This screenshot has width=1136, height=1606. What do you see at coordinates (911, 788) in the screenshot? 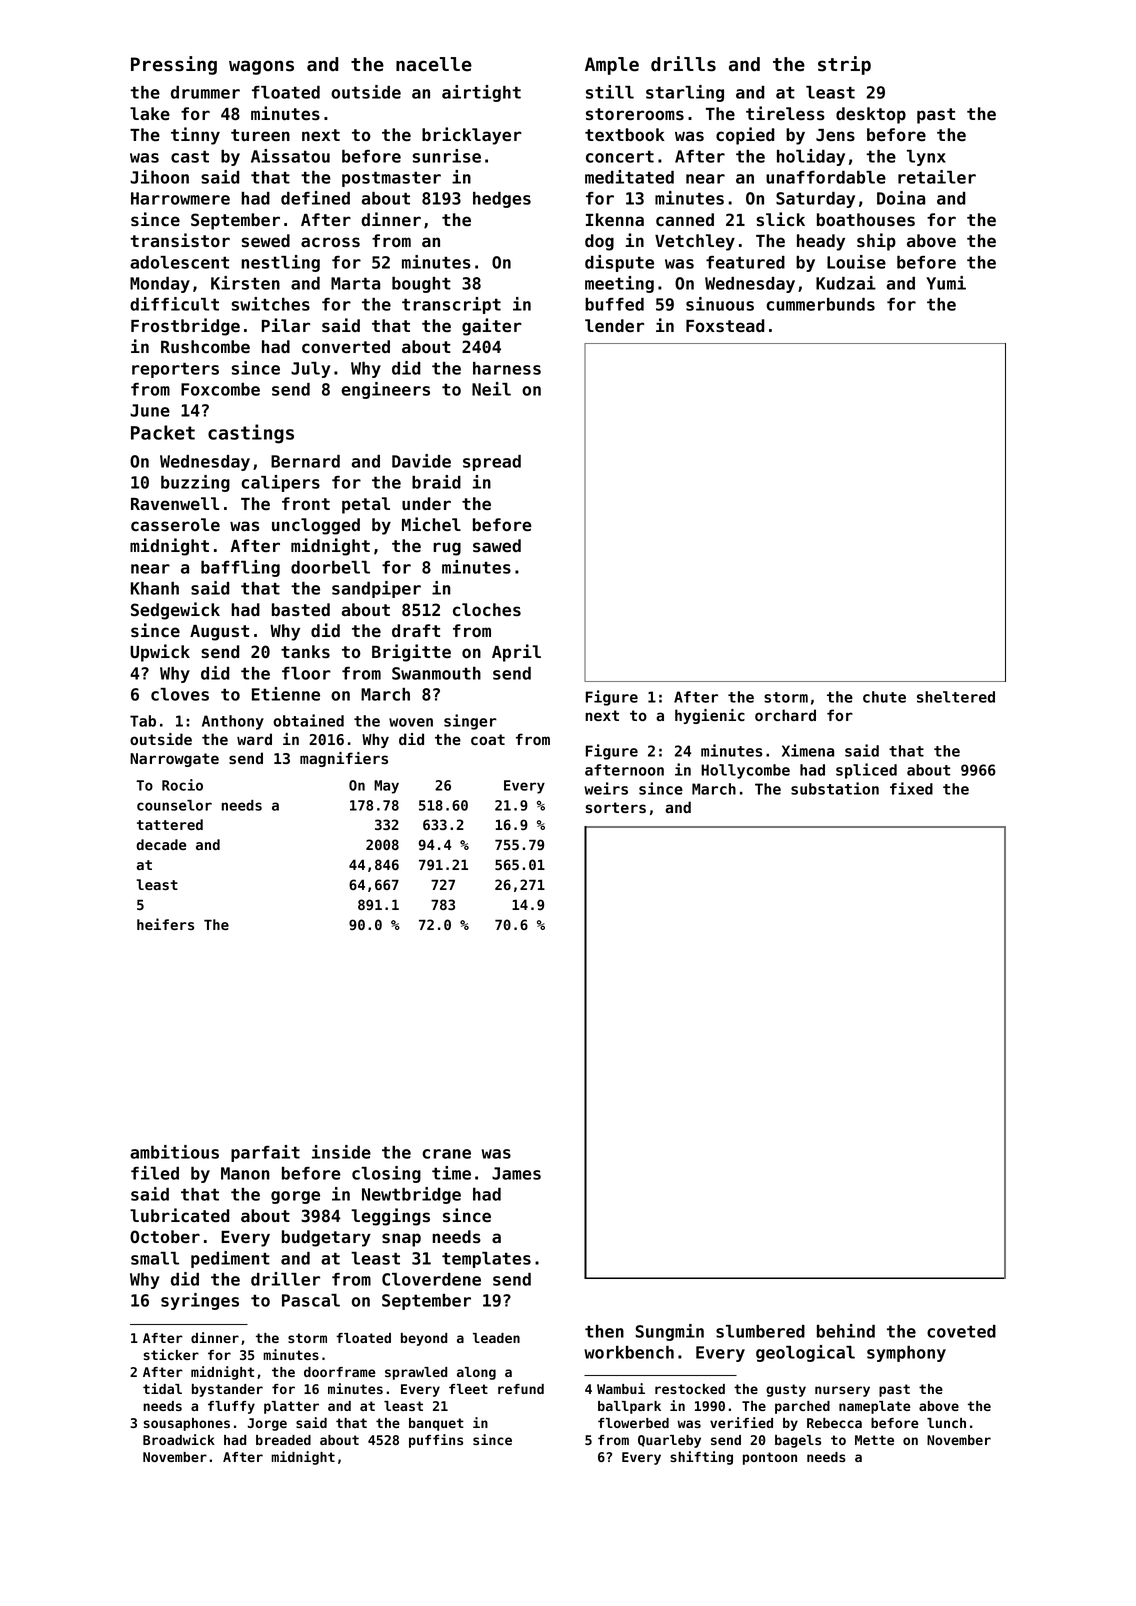
I see `fixed` at bounding box center [911, 788].
